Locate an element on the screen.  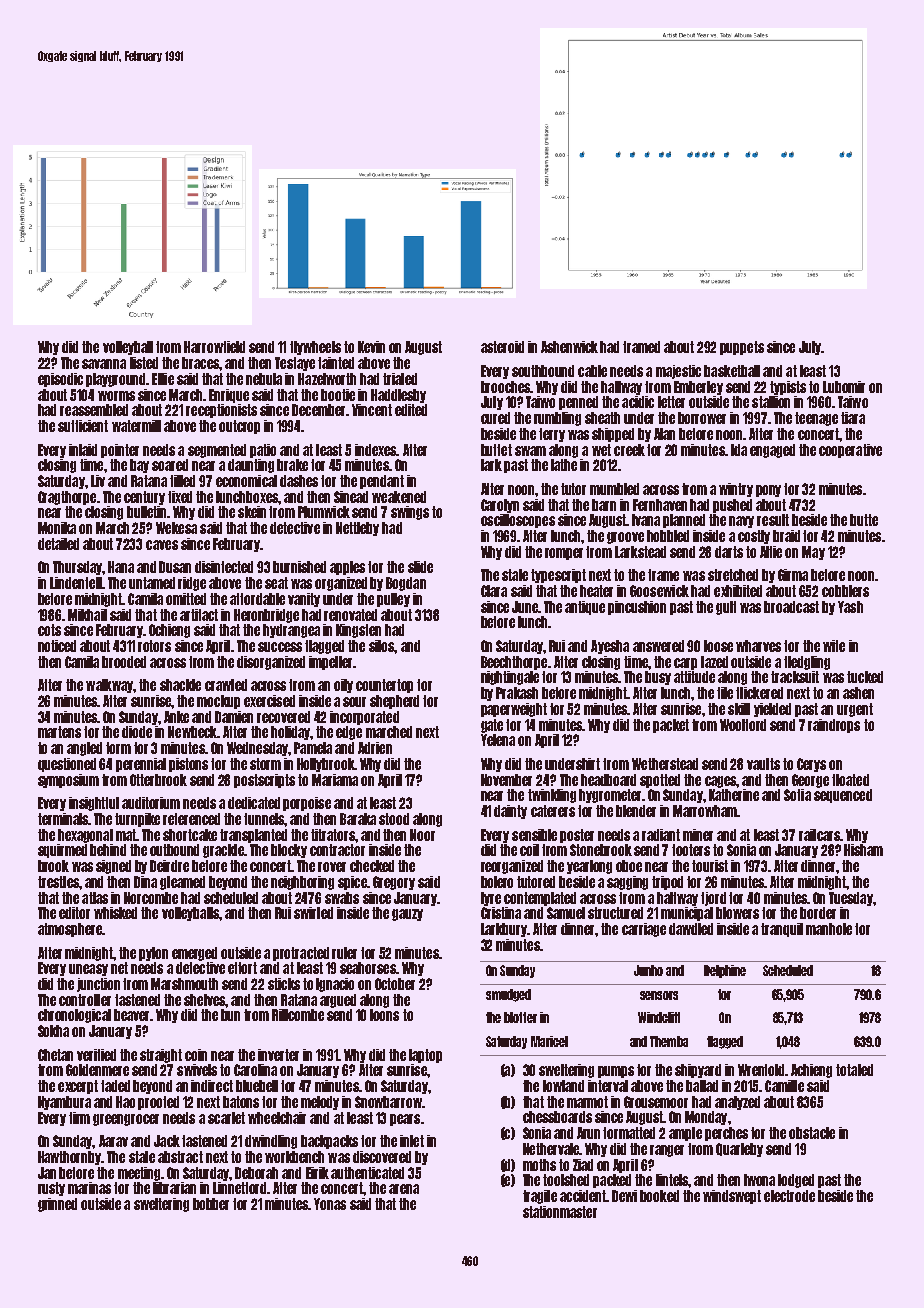
cobblers is located at coordinates (845, 591).
